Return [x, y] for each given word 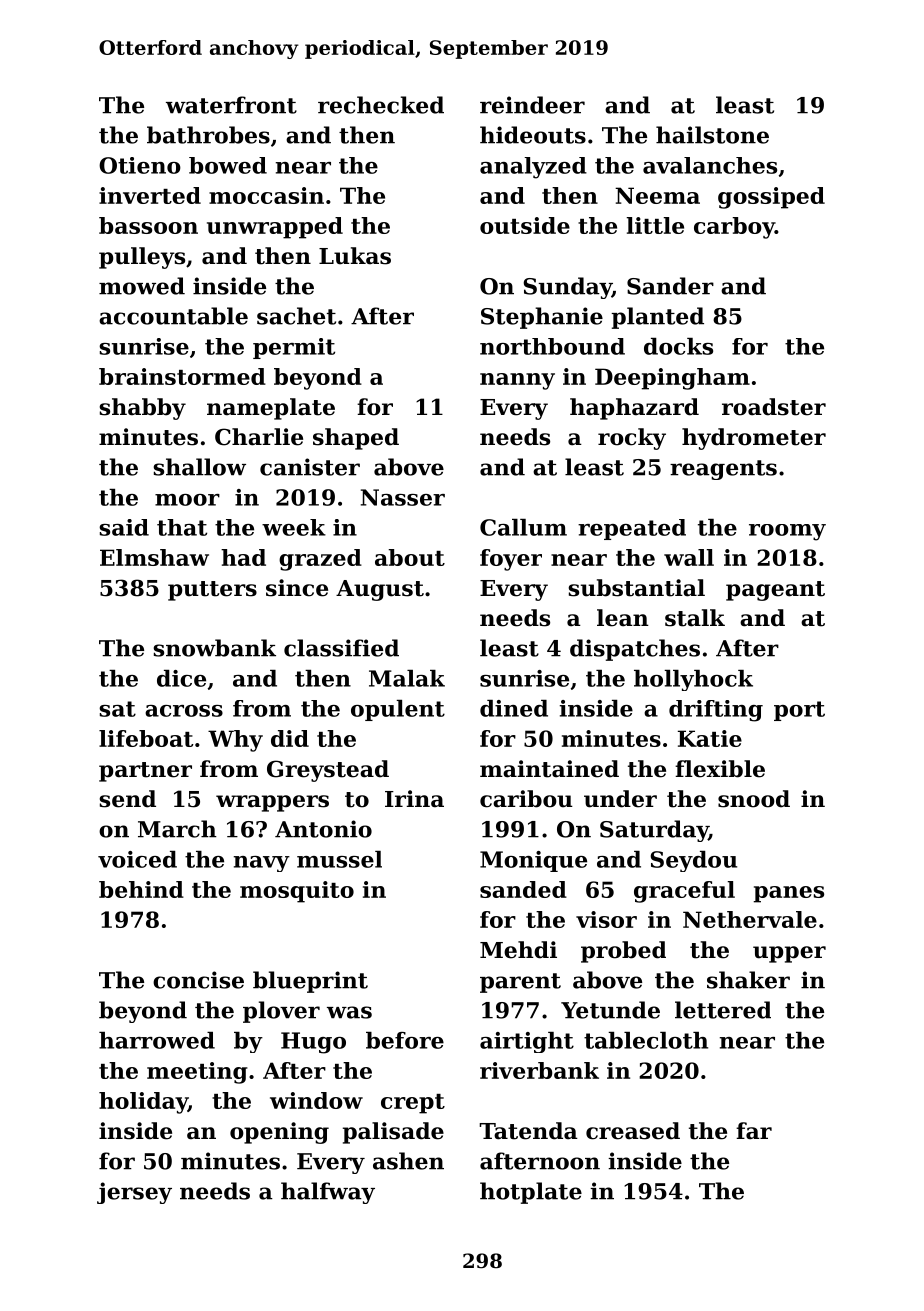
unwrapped [275, 228]
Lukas [355, 256]
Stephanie [542, 318]
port [799, 711]
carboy [734, 228]
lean [623, 618]
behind [141, 889]
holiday [143, 1103]
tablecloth [646, 1040]
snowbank [215, 648]
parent [520, 983]
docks [678, 346]
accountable [173, 316]
